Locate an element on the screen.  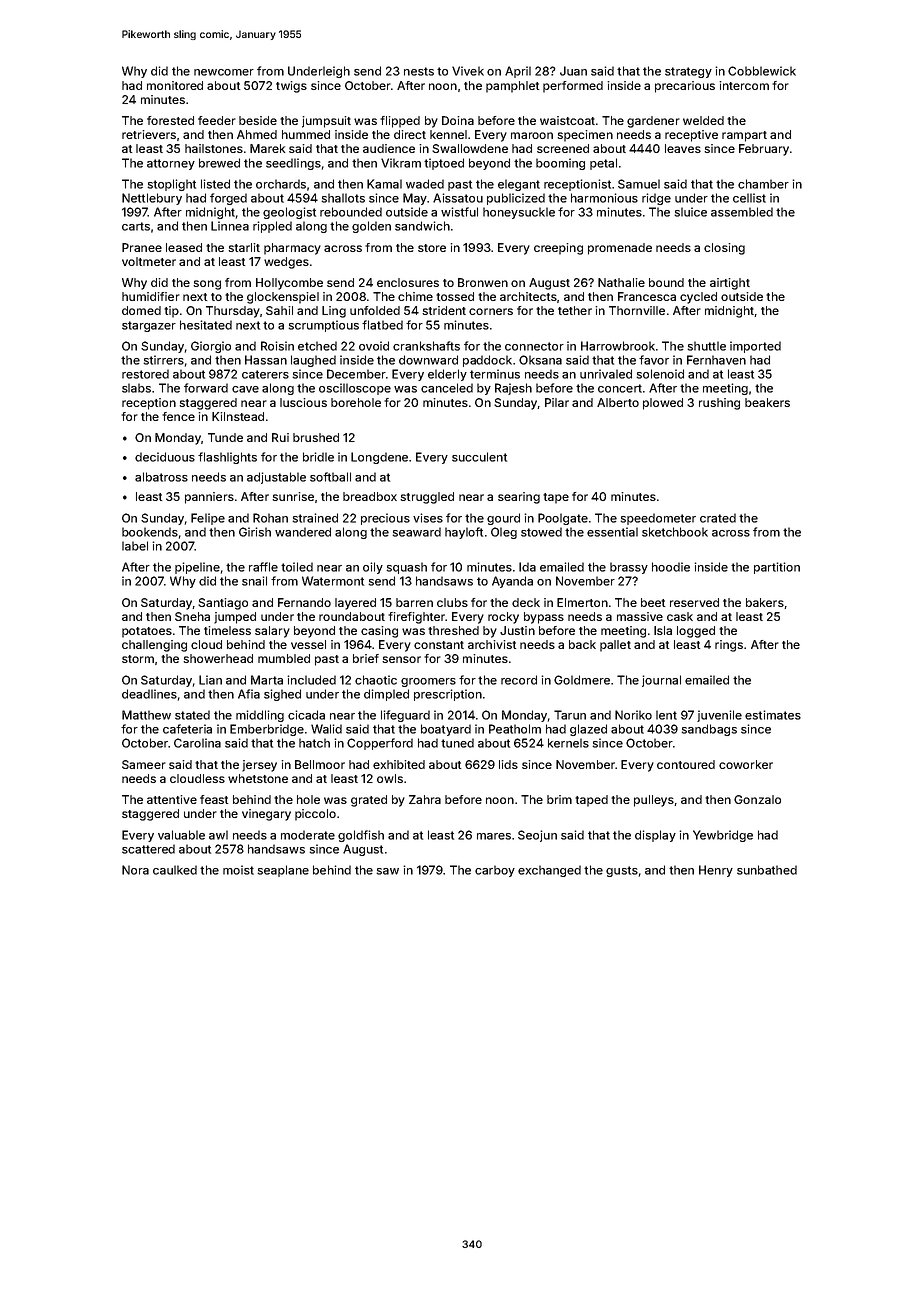
beakers is located at coordinates (767, 402).
